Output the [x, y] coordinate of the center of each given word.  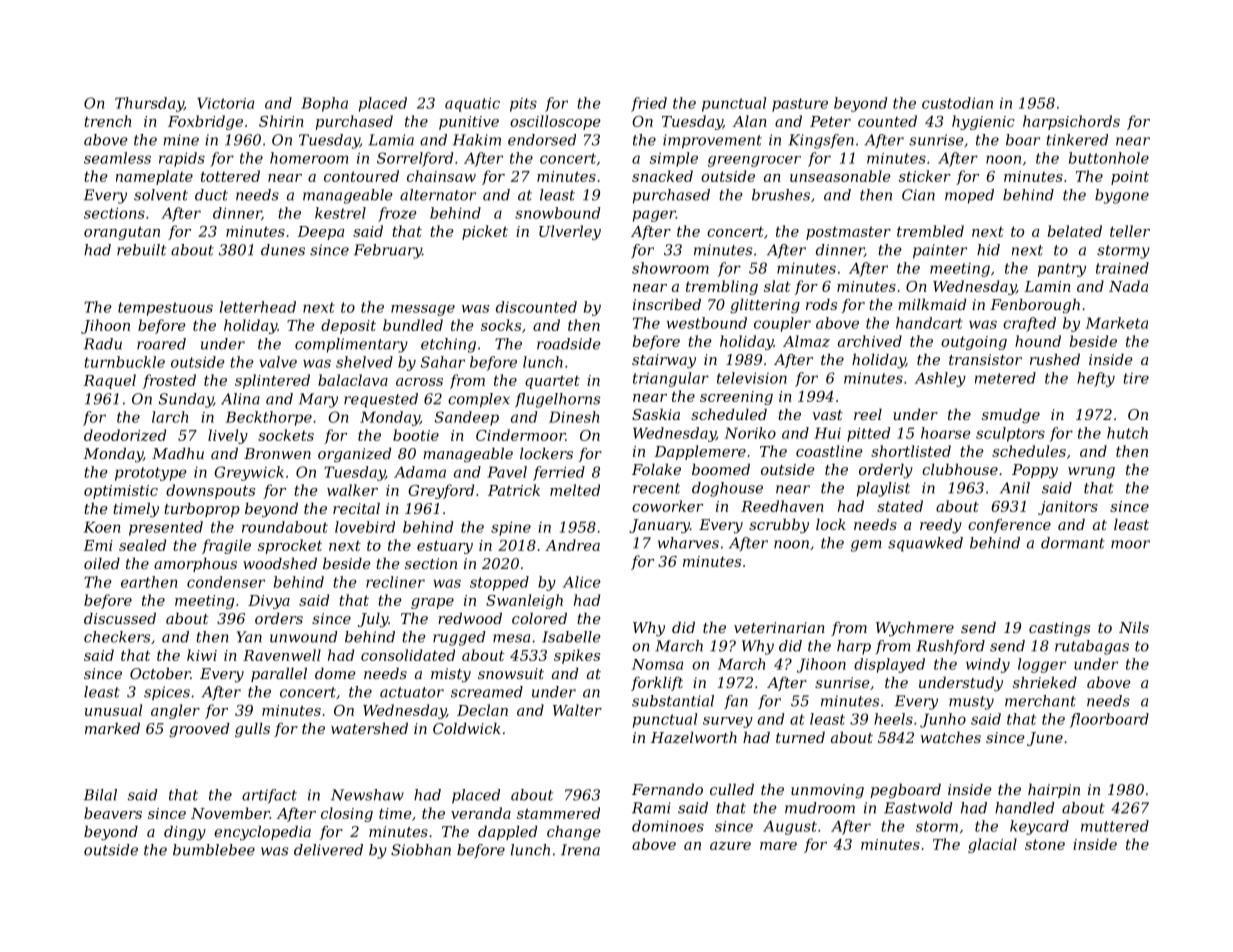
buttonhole [1109, 158]
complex [479, 400]
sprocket [290, 546]
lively [228, 436]
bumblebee [214, 850]
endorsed [542, 140]
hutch [1127, 433]
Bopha [324, 104]
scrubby [779, 526]
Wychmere [915, 629]
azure [730, 846]
